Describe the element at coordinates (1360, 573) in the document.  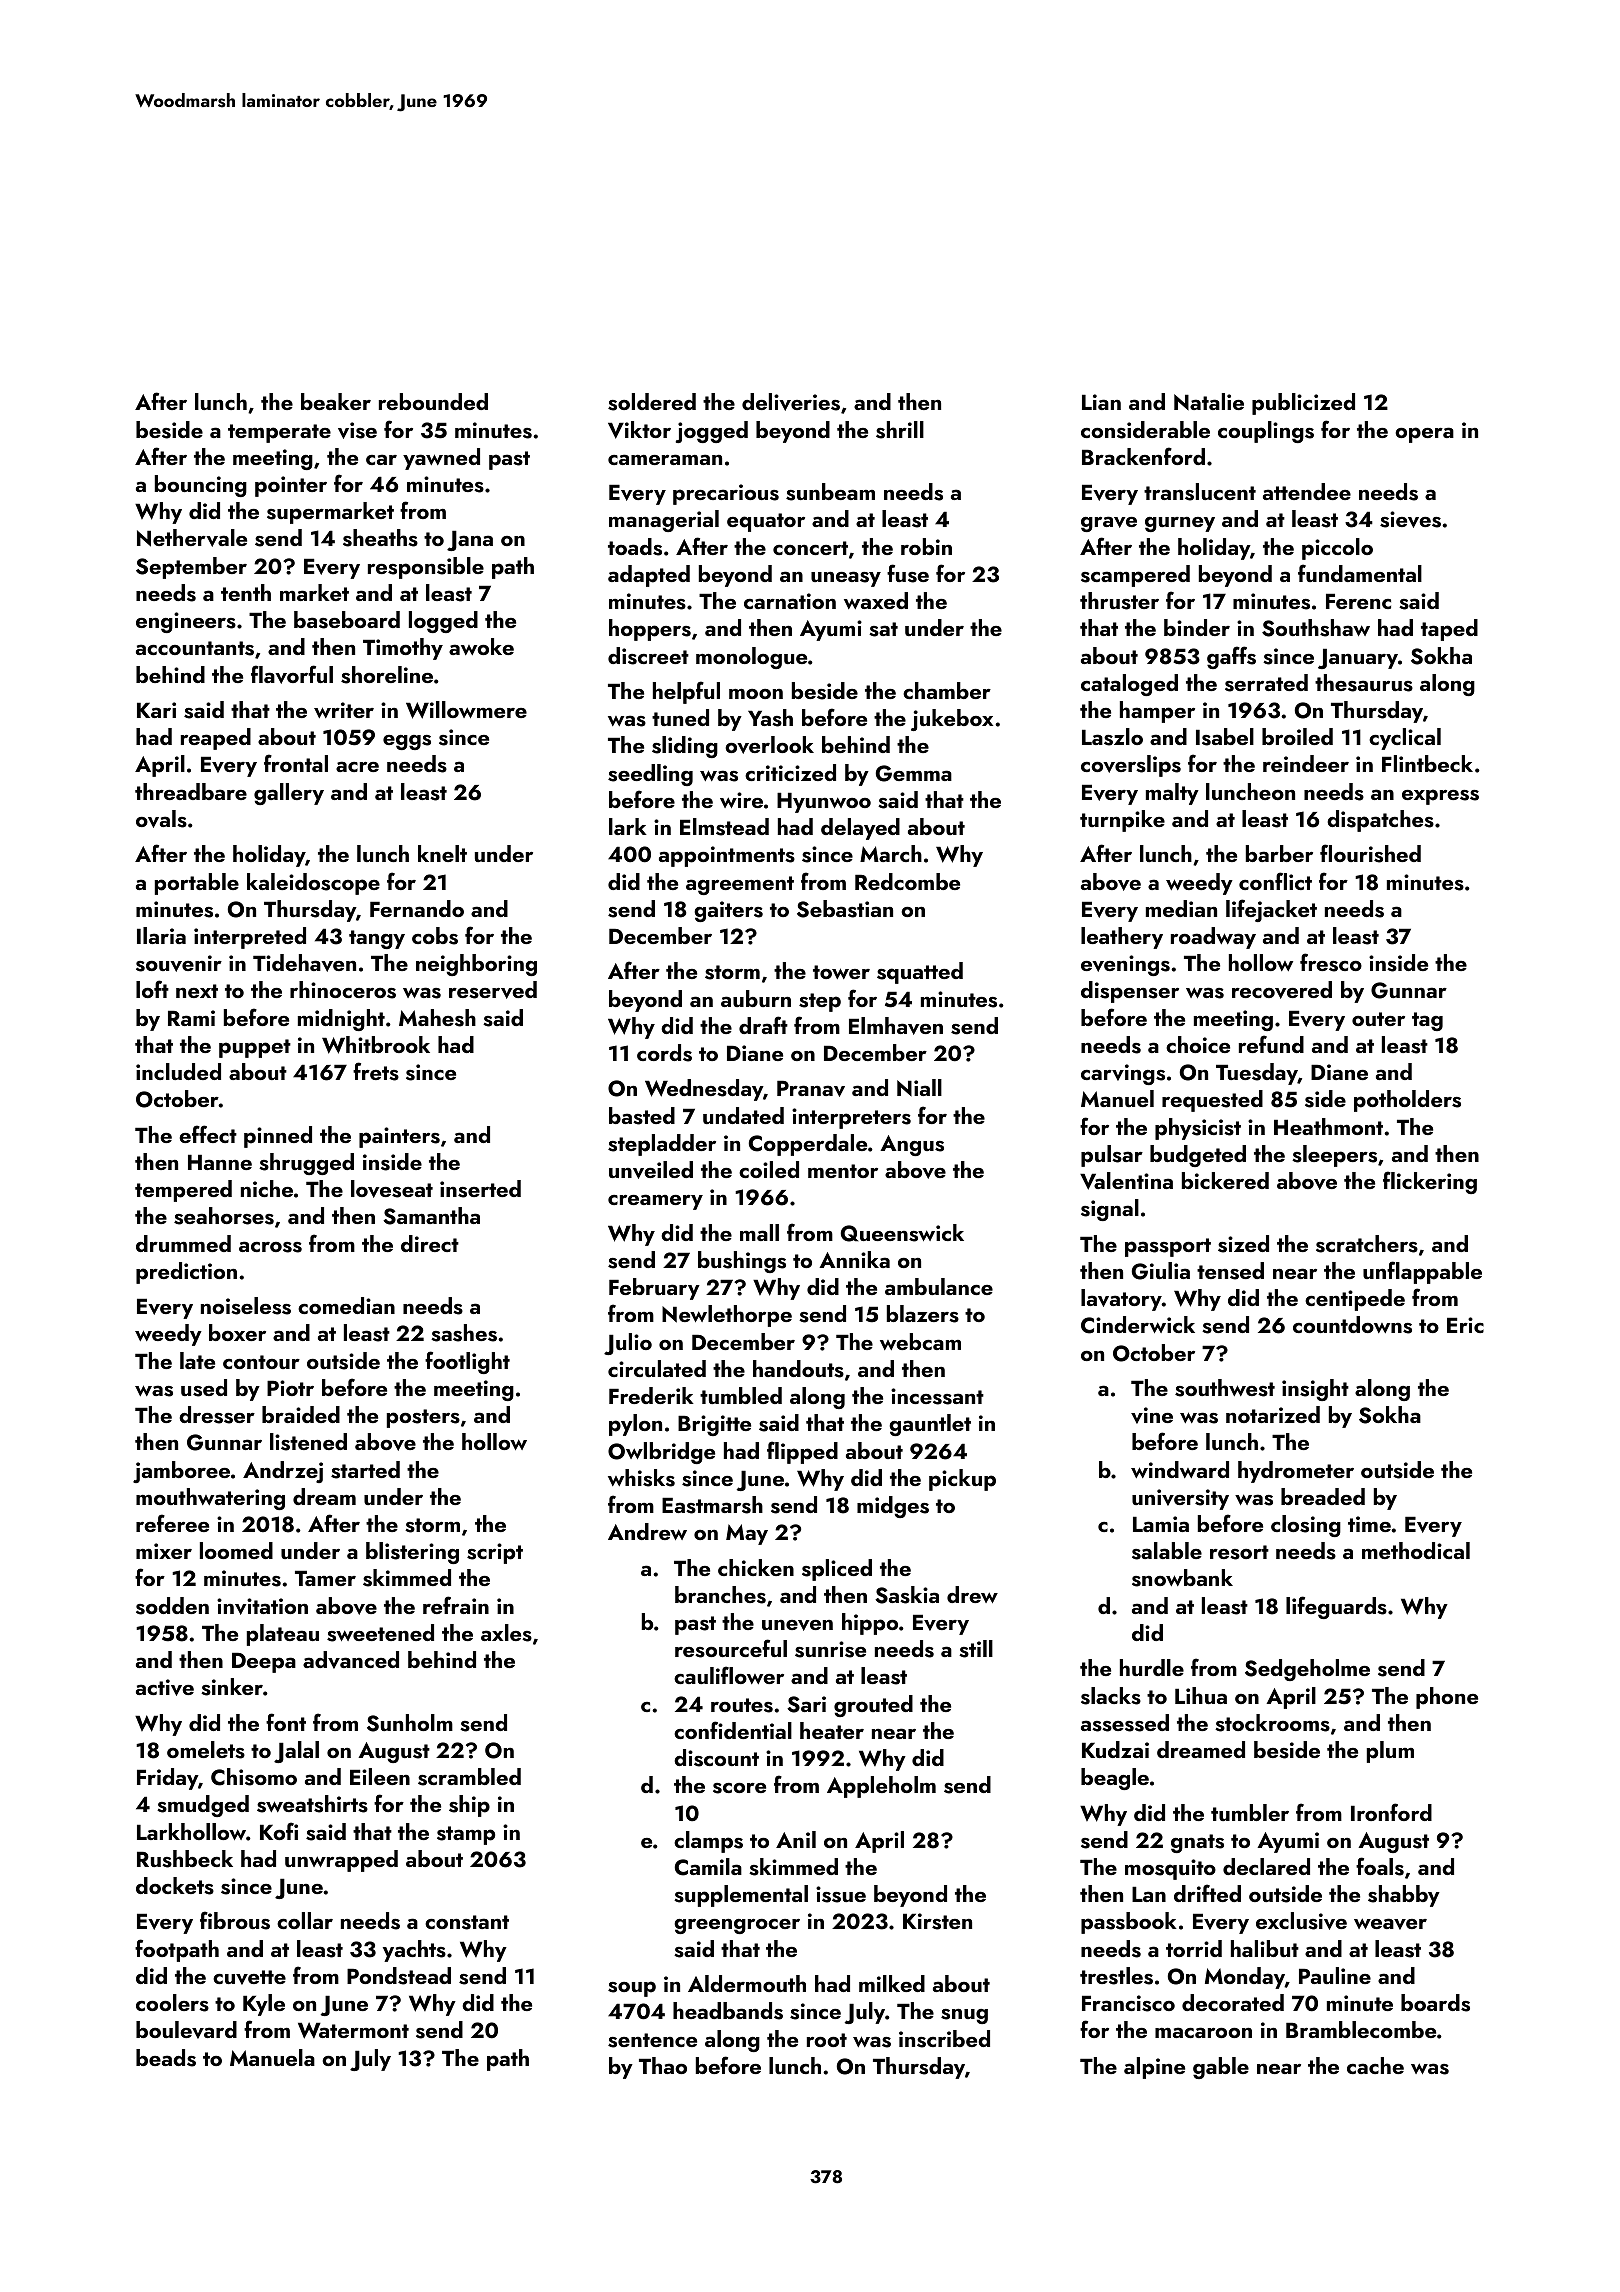
I see `fundamental` at that location.
